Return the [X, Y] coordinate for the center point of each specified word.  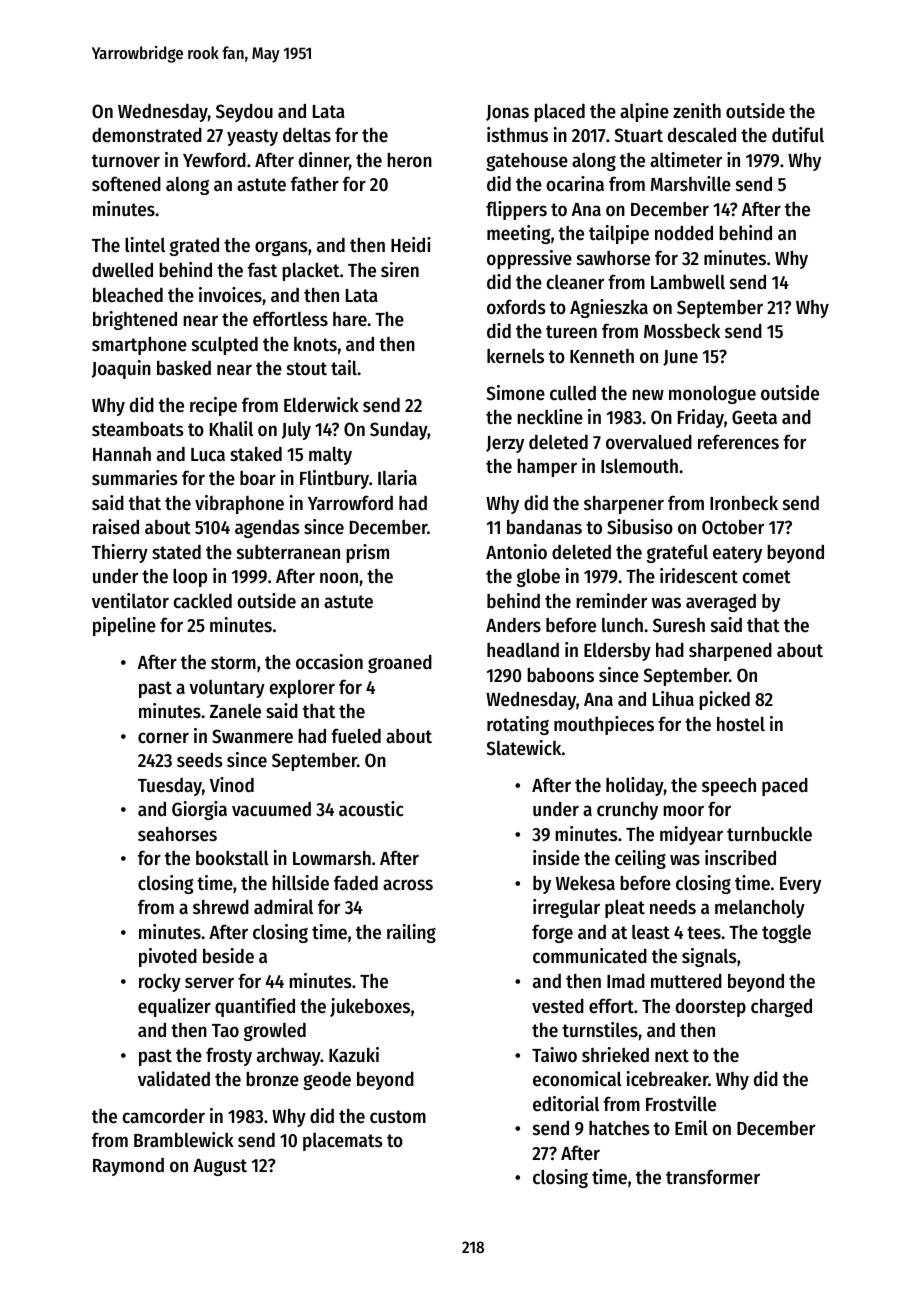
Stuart [638, 135]
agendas [267, 529]
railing [411, 933]
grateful [677, 553]
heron [409, 160]
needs [673, 907]
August [220, 1167]
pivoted [168, 957]
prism [367, 553]
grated [194, 247]
